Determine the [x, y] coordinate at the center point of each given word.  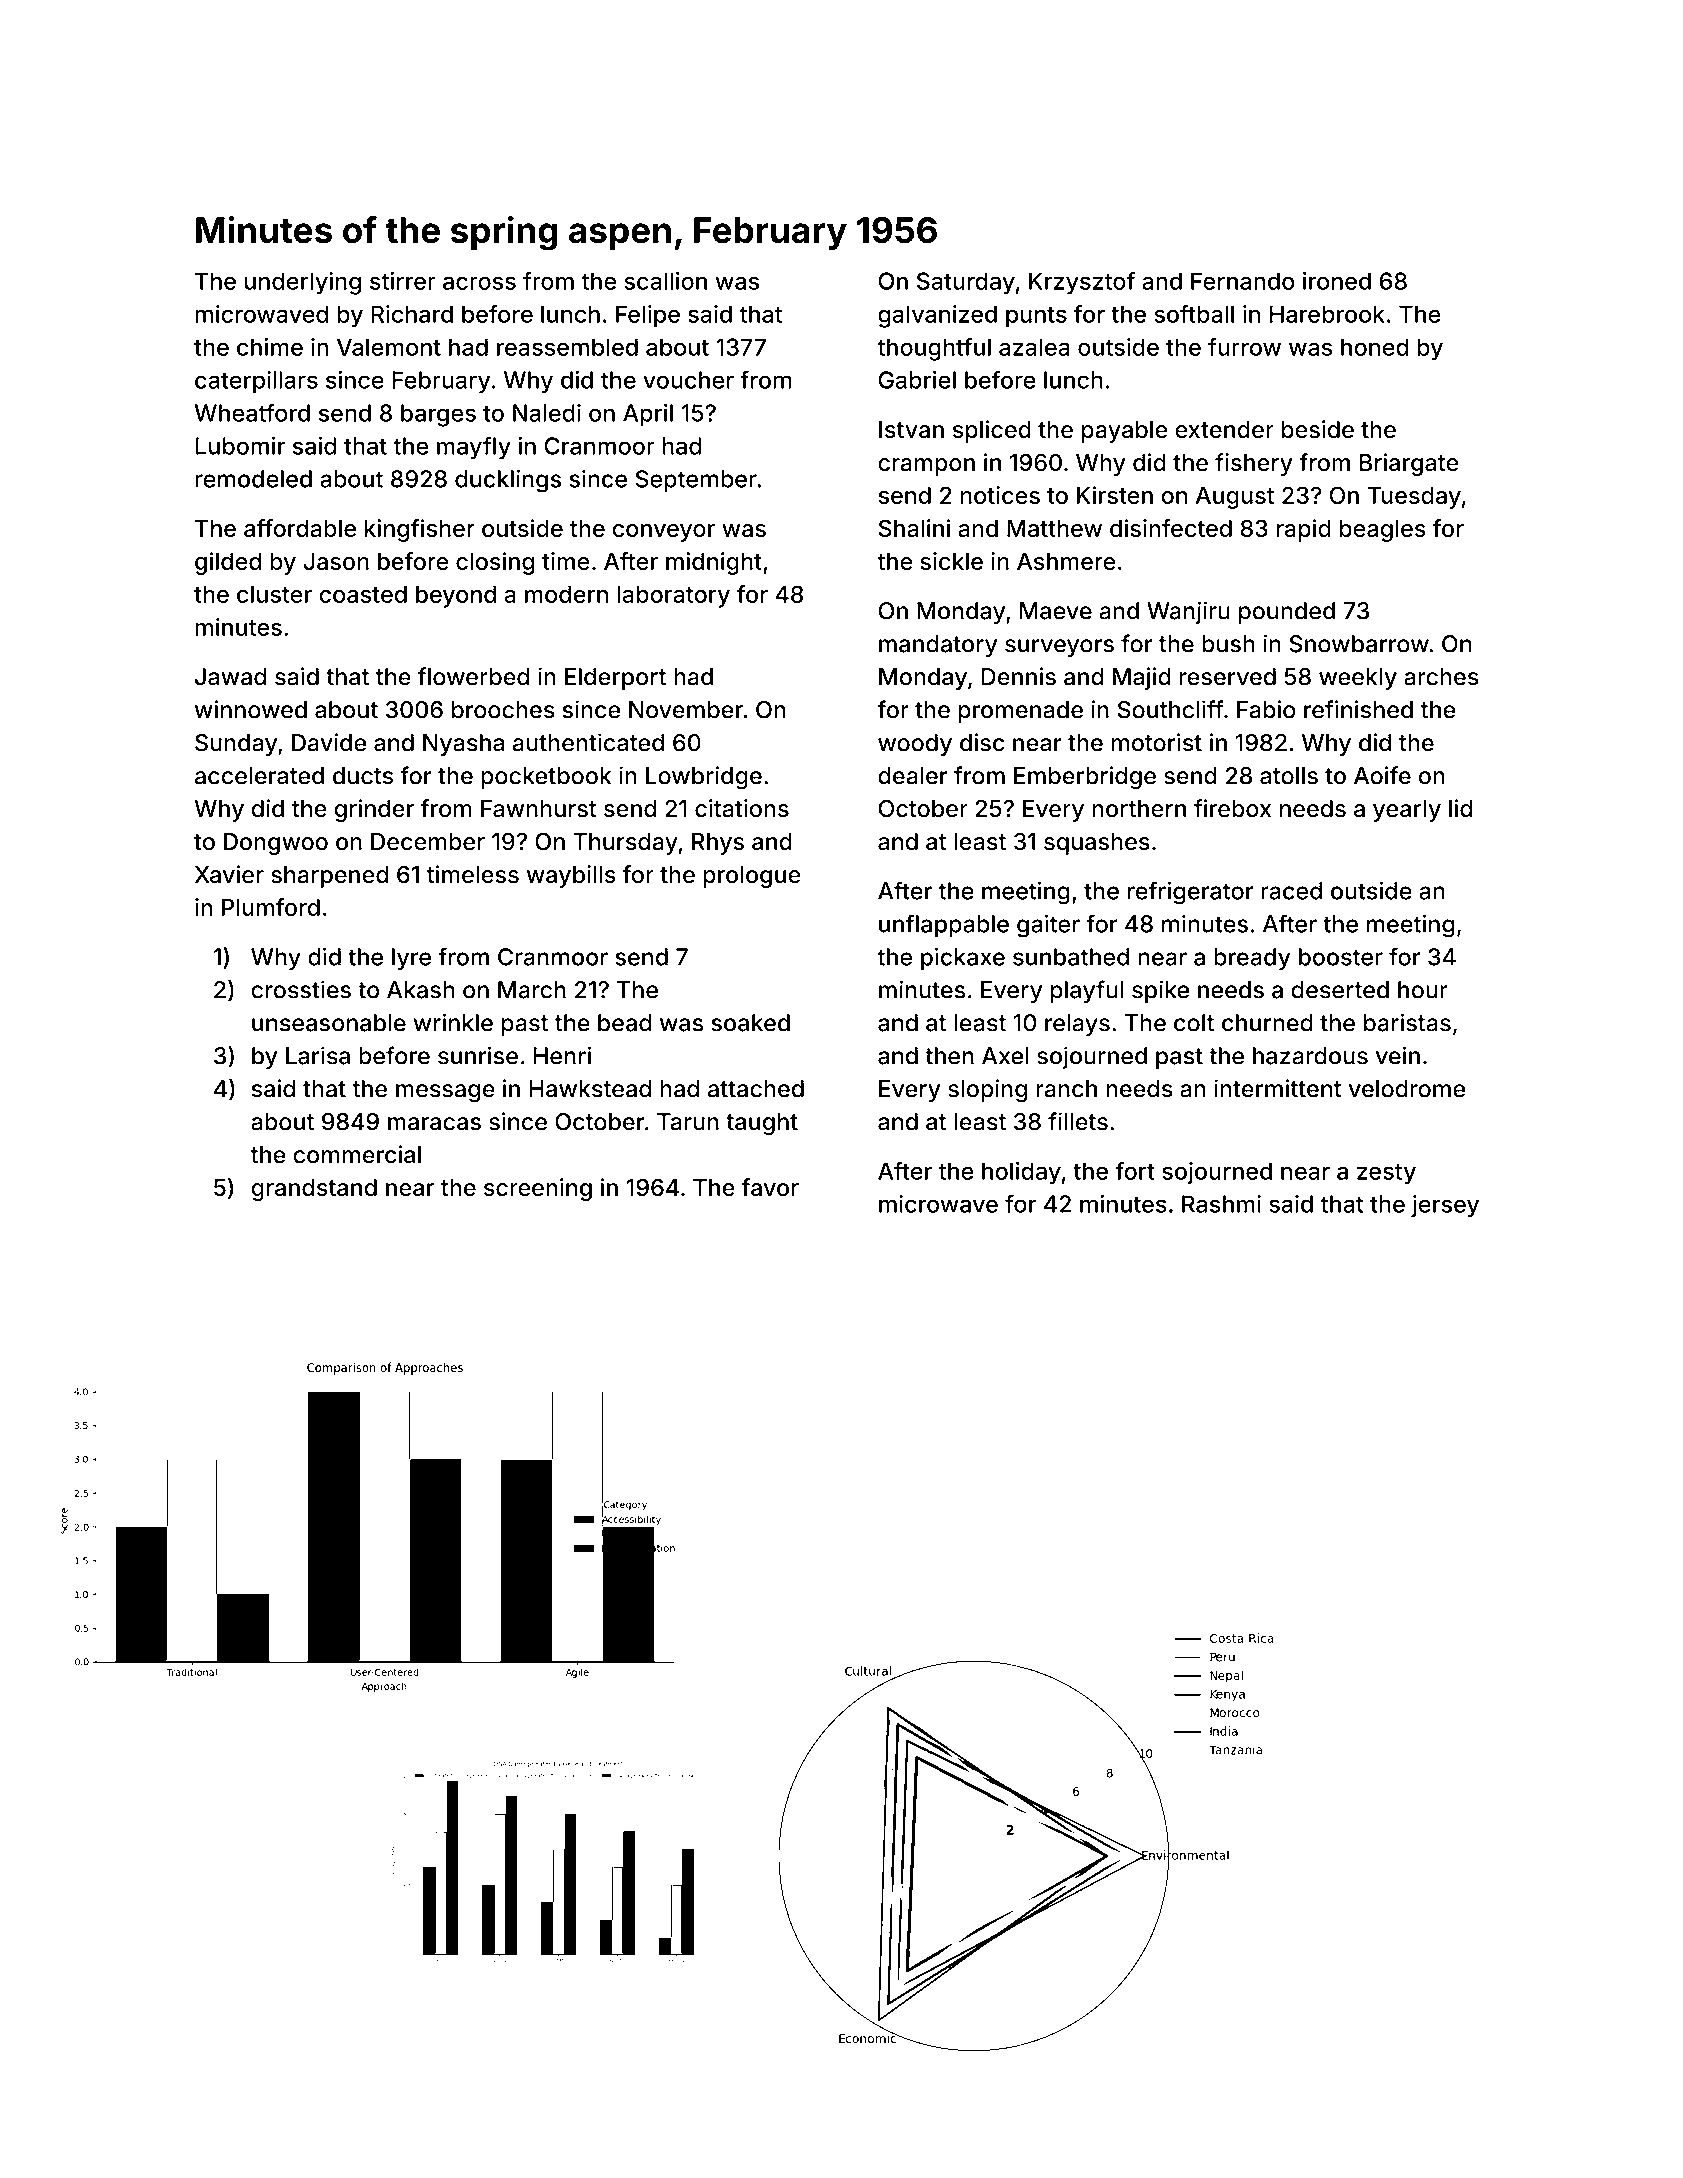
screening [538, 1189]
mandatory [938, 646]
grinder [374, 810]
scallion [665, 281]
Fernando [1243, 281]
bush [1228, 644]
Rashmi [1221, 1204]
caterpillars [256, 382]
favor [770, 1187]
